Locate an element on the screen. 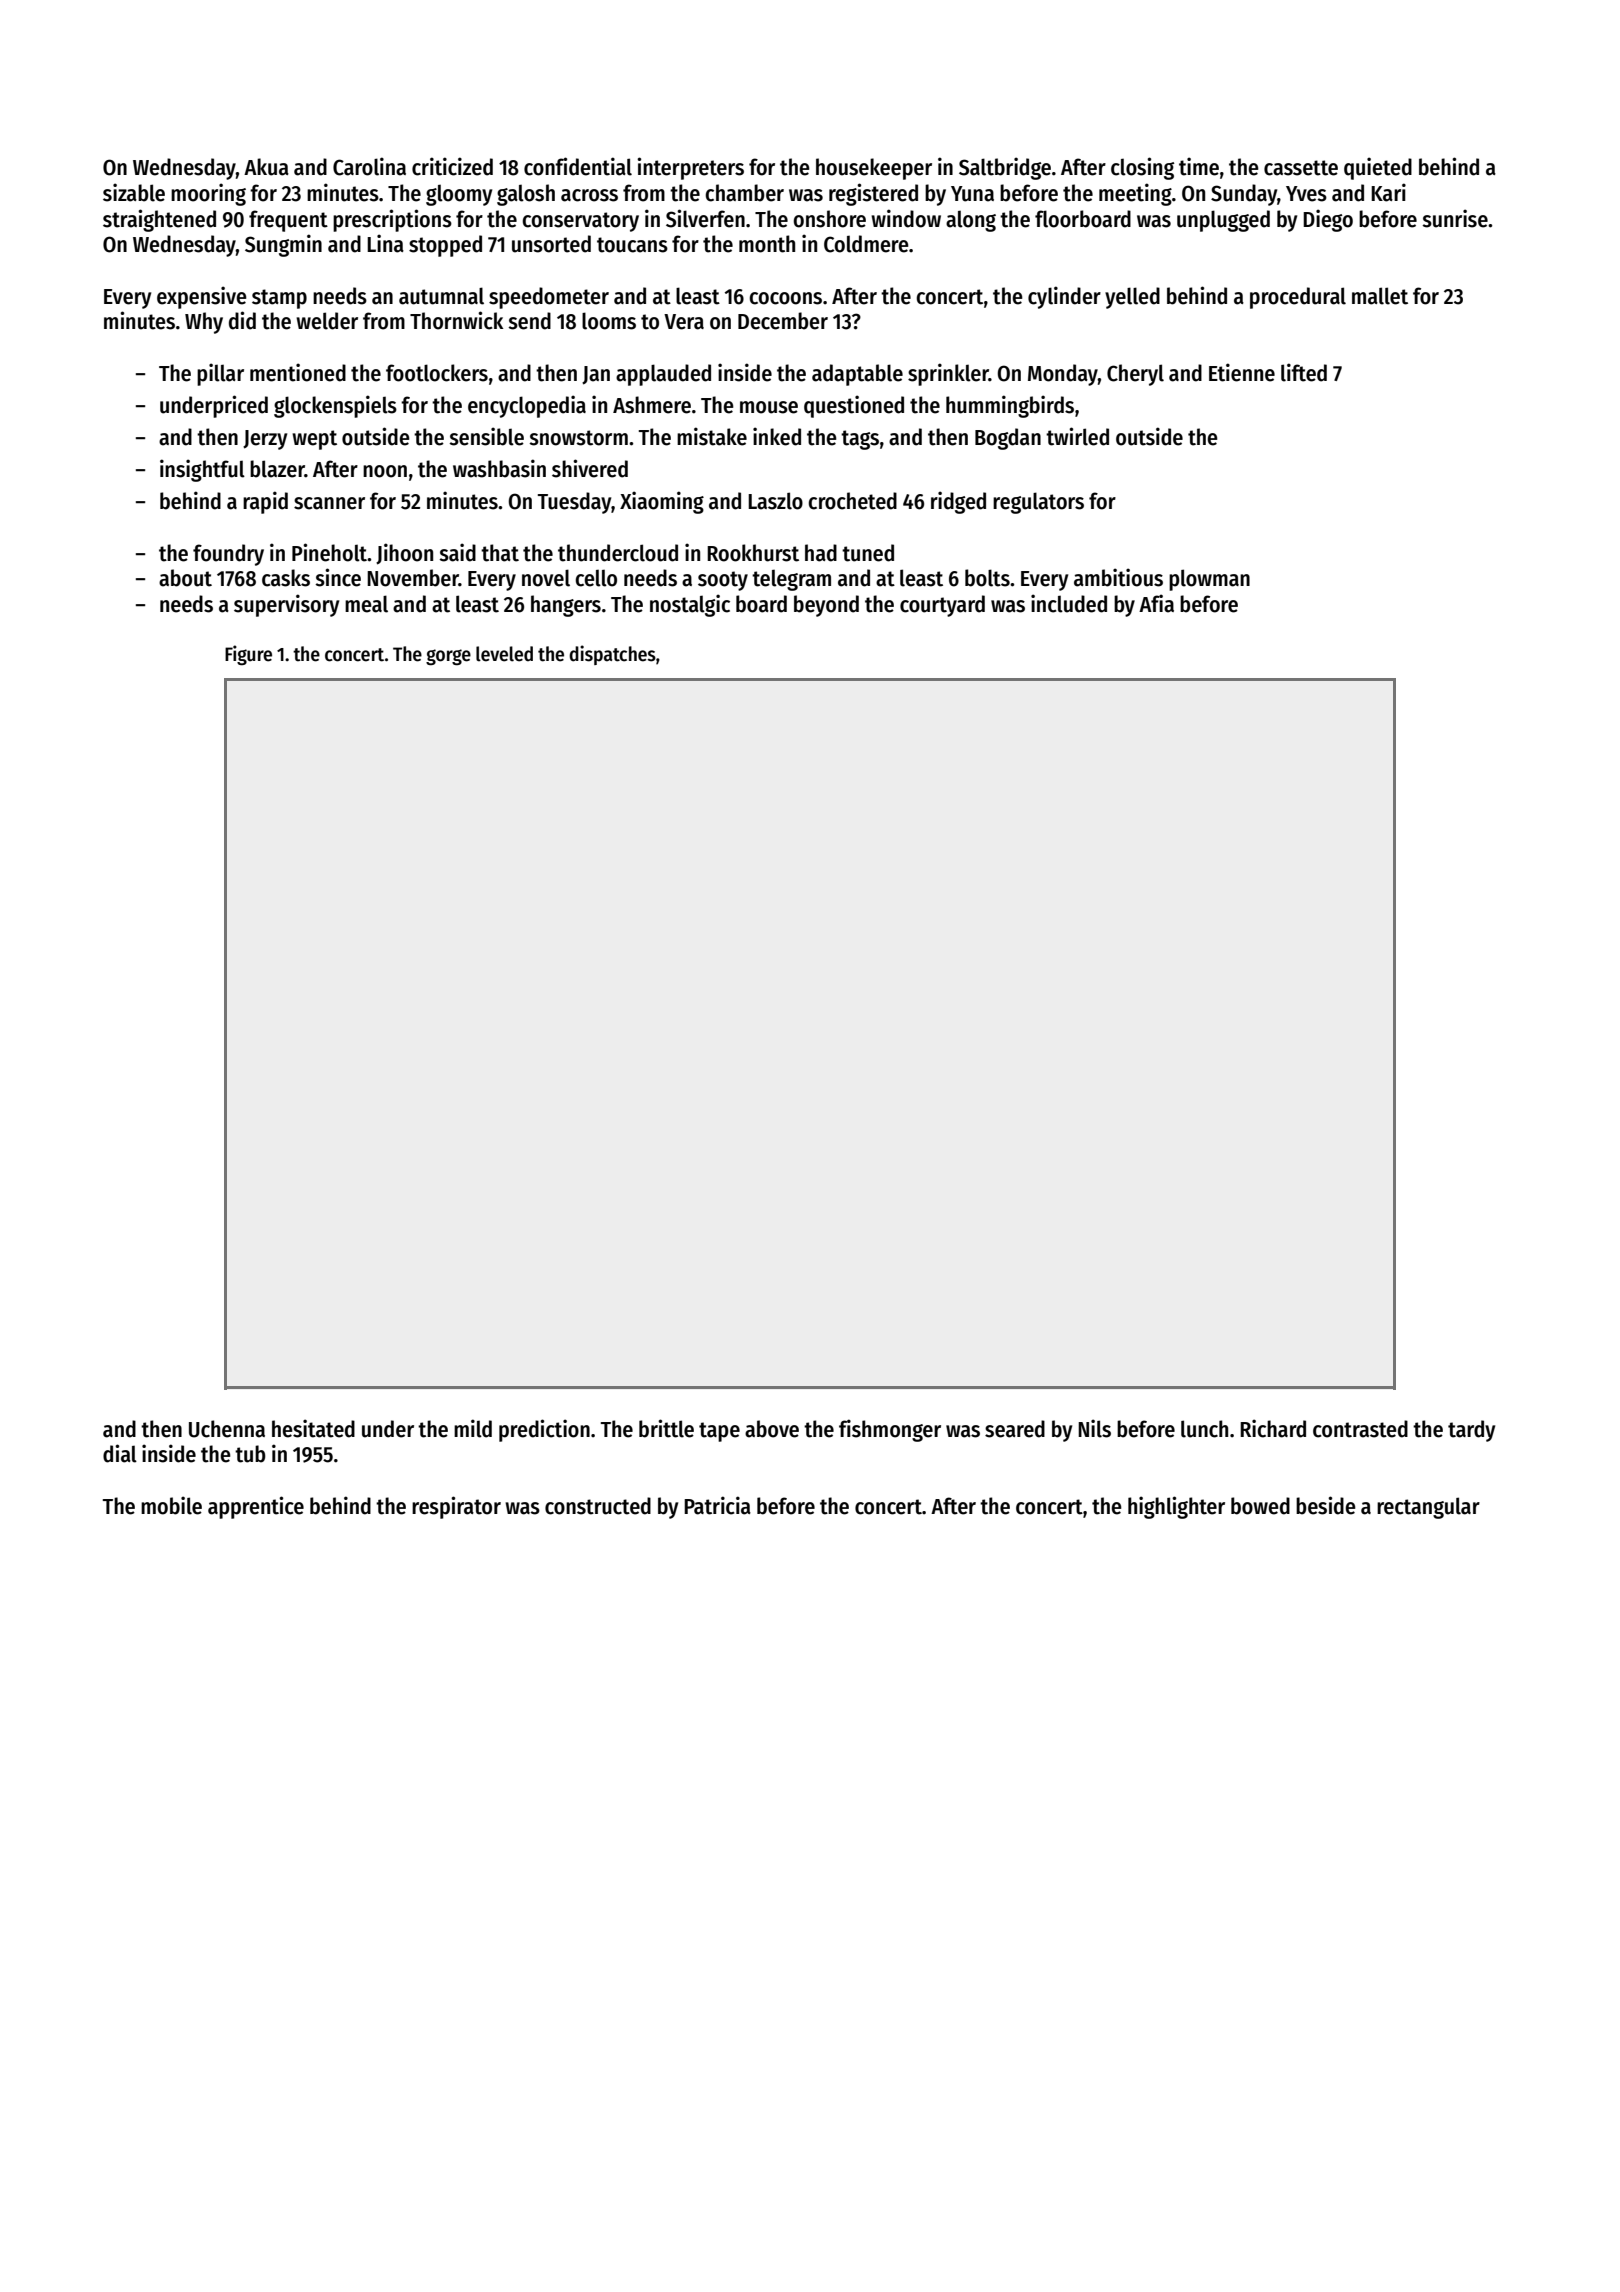 The width and height of the screenshot is (1620, 2292). hangers is located at coordinates (566, 606).
